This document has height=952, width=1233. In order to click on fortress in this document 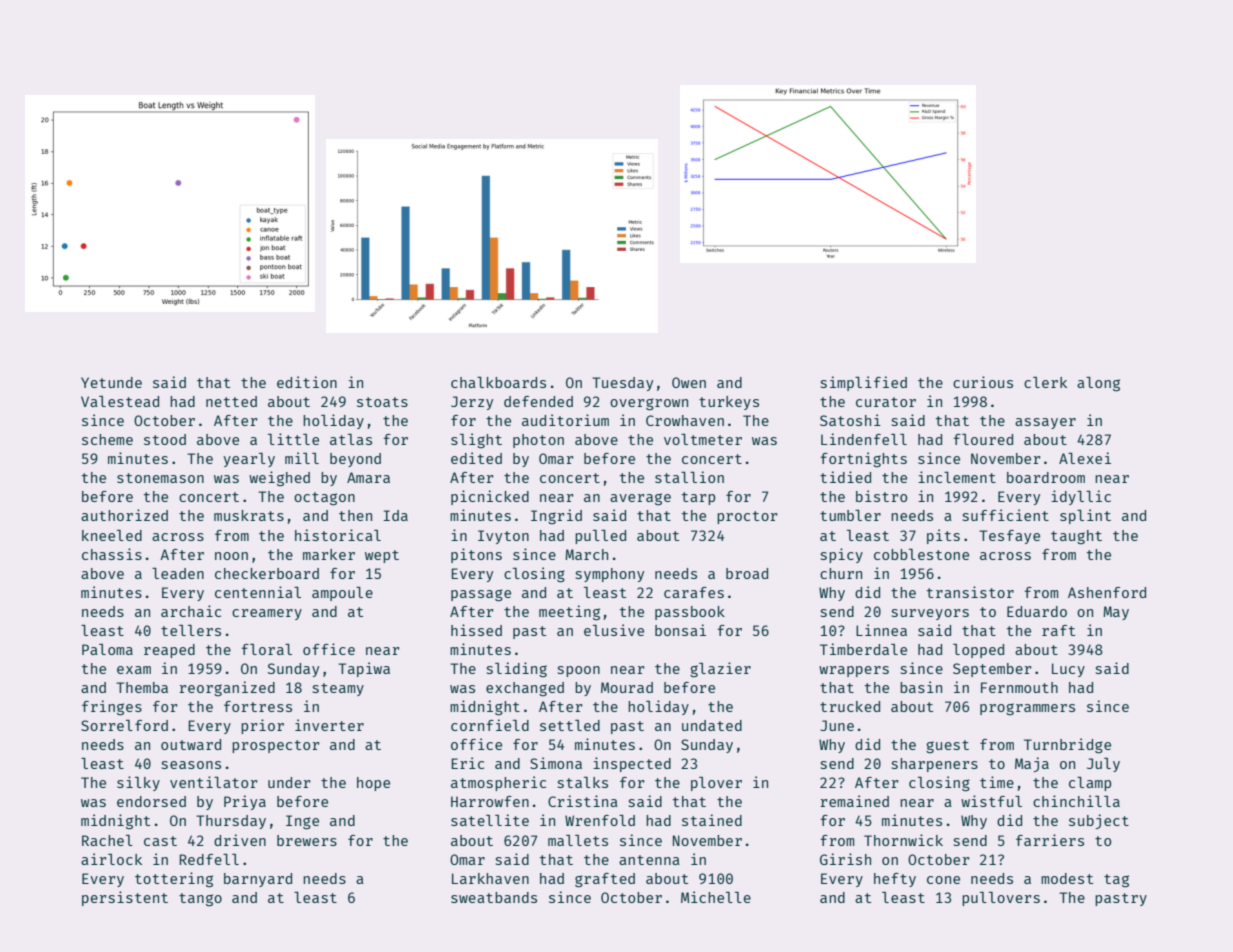, I will do `click(258, 706)`.
